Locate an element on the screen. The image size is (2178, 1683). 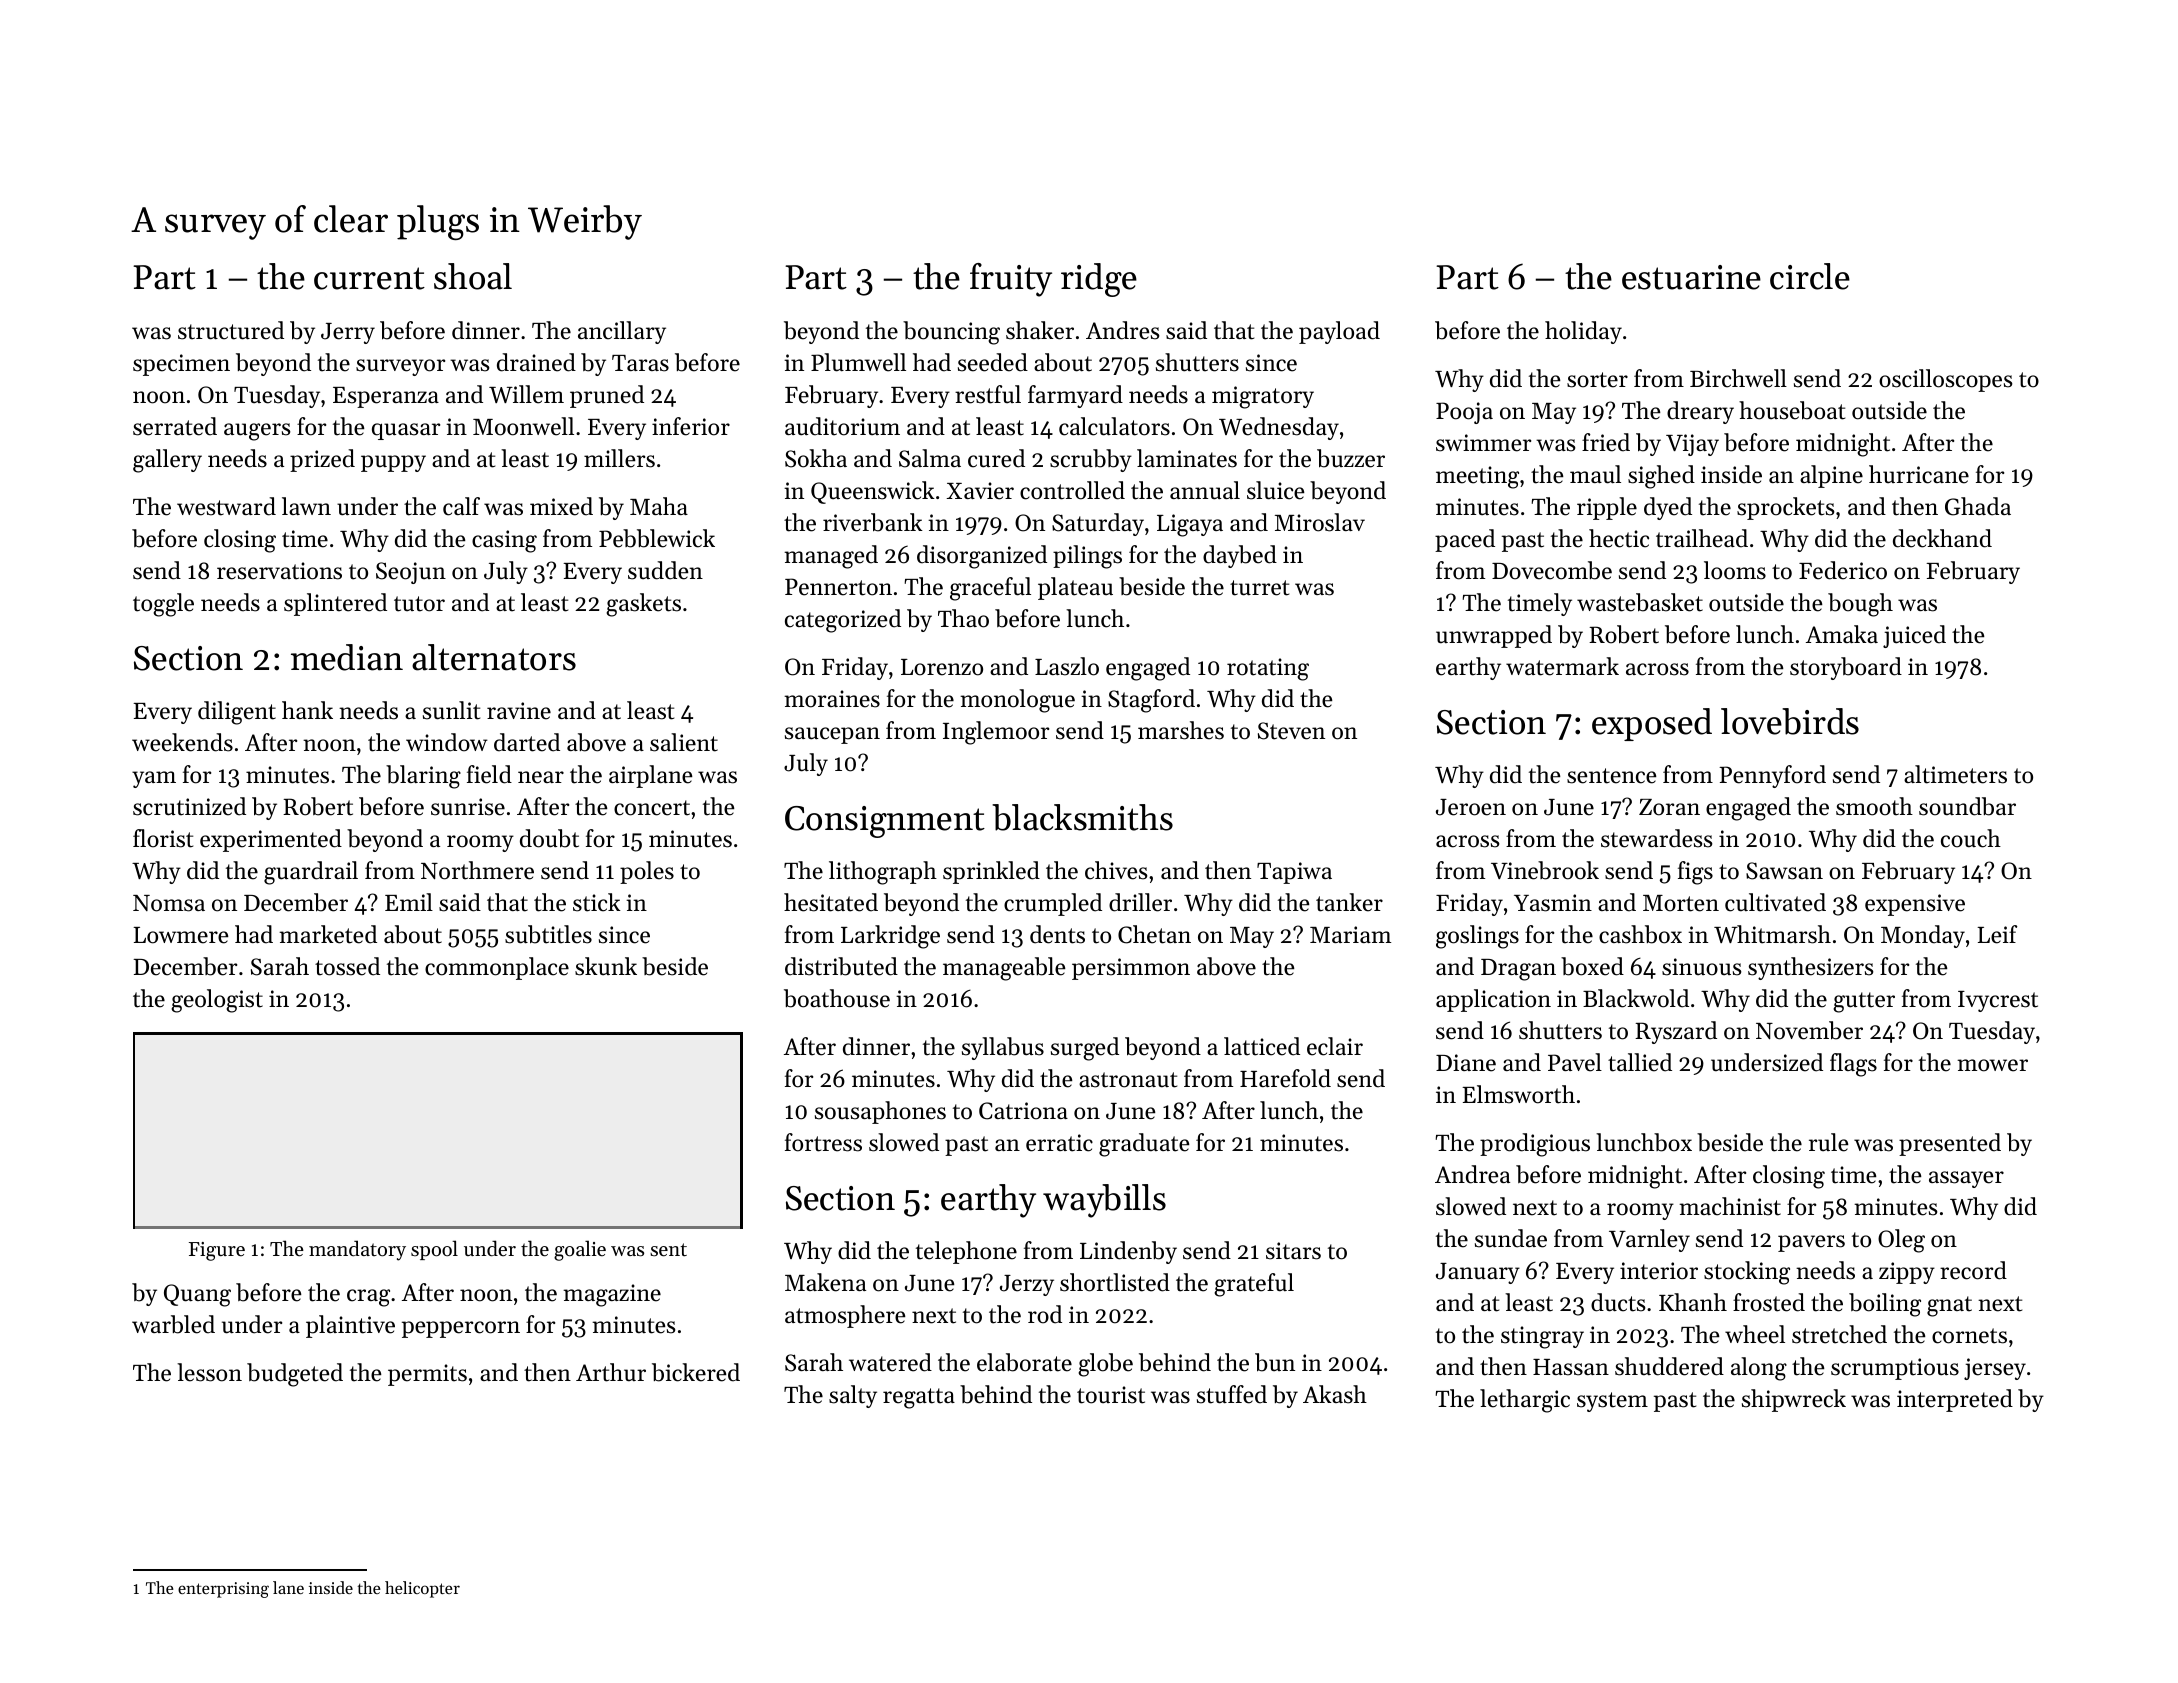
current is located at coordinates (369, 278).
